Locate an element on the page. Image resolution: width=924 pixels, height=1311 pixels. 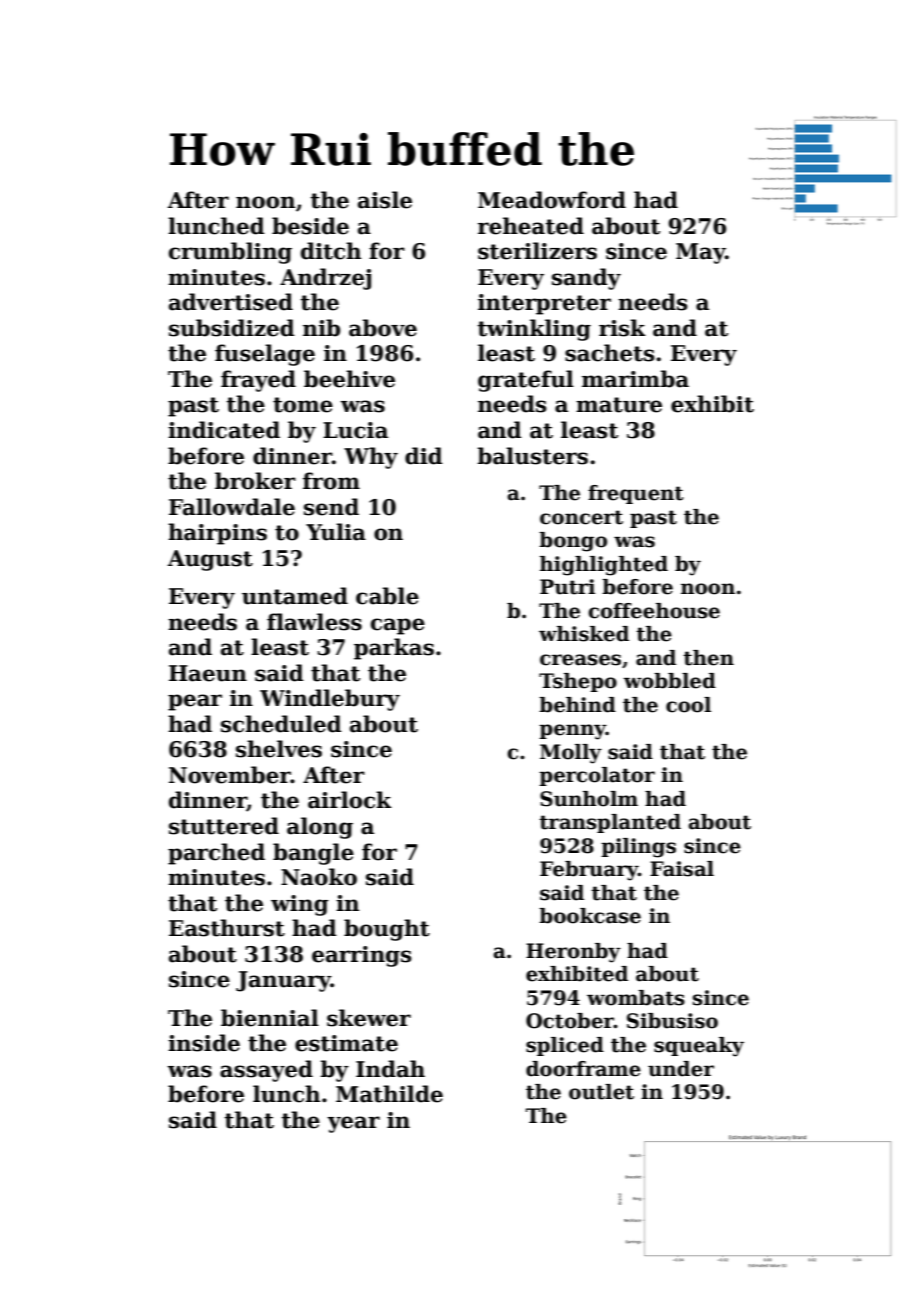
frequent is located at coordinates (636, 494).
